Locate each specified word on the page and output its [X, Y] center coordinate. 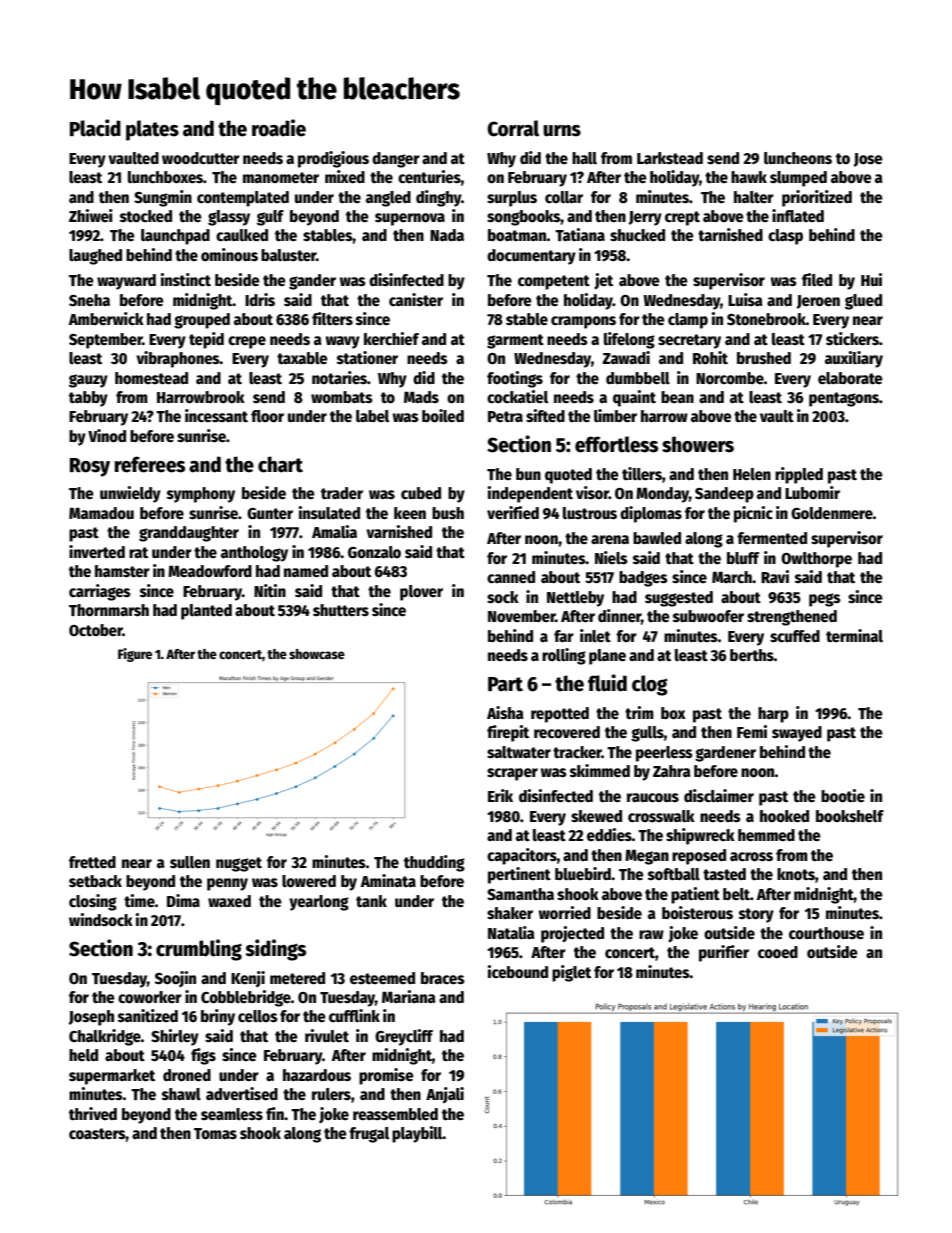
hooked [784, 816]
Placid [95, 128]
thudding [434, 863]
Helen [752, 474]
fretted [92, 862]
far [564, 636]
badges [643, 579]
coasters [97, 1134]
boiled [443, 415]
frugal [369, 1135]
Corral [513, 128]
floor [267, 416]
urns [562, 131]
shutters [341, 610]
